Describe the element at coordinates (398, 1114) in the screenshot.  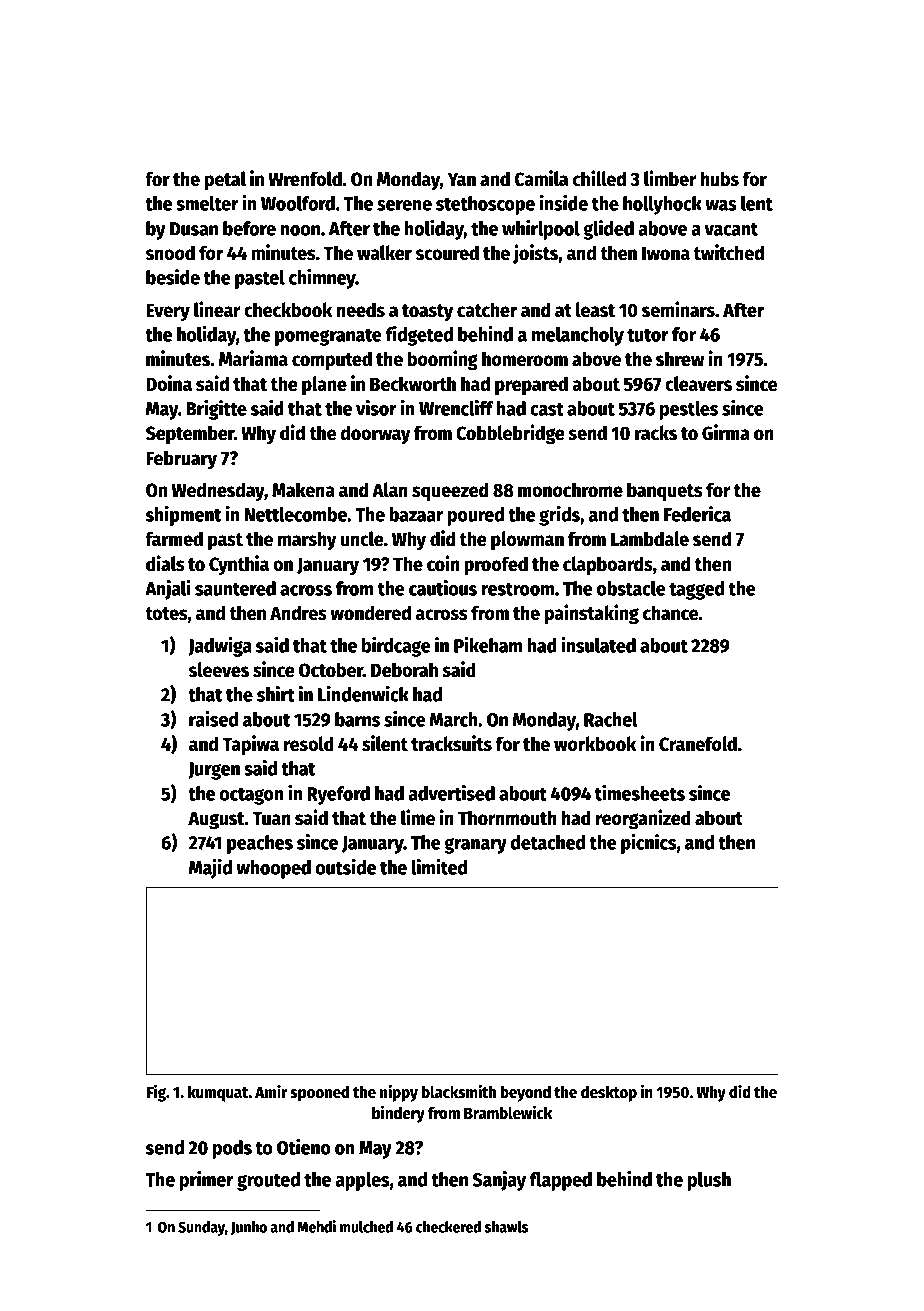
I see `bindery` at that location.
